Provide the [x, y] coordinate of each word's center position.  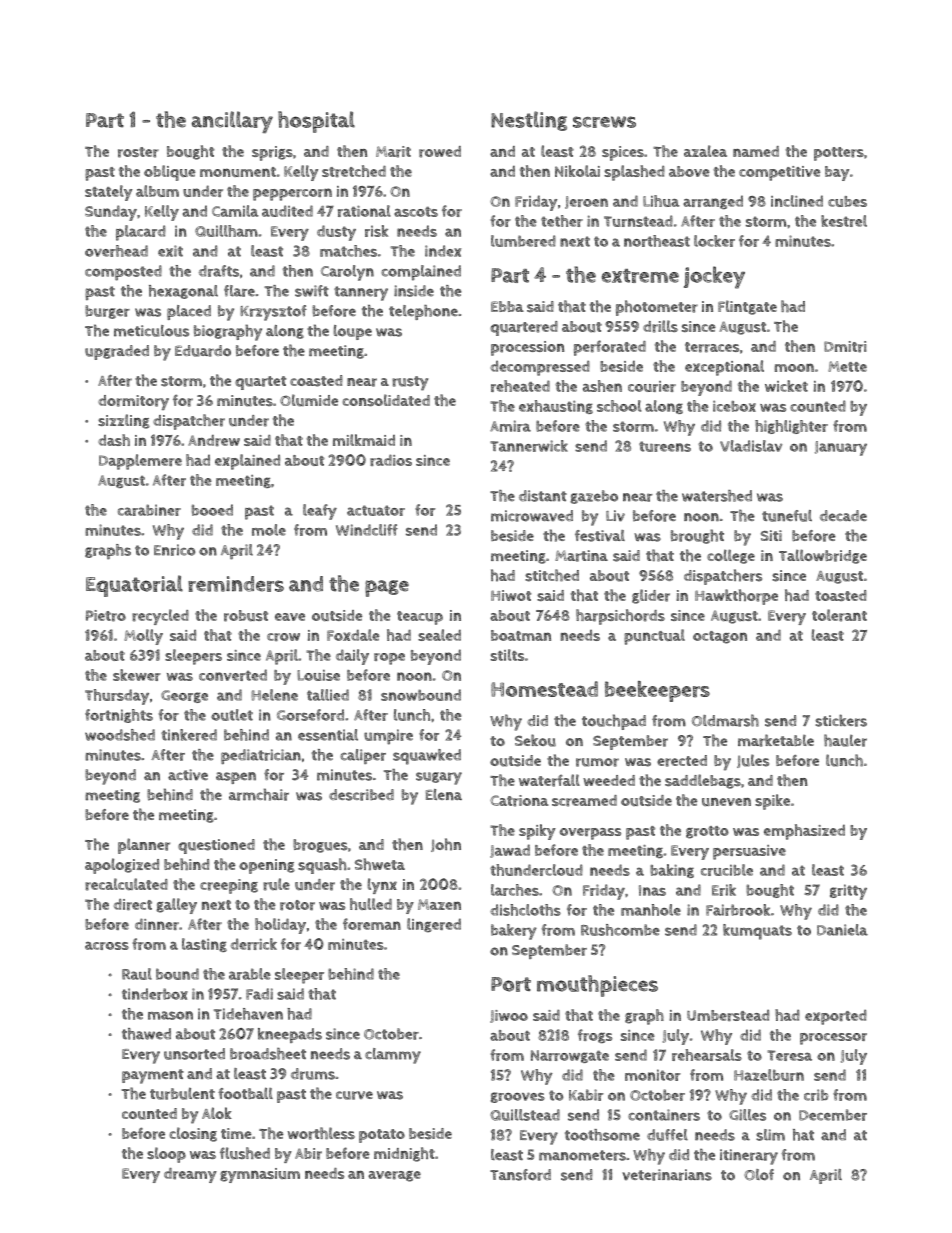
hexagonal [183, 292]
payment [153, 1076]
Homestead [544, 689]
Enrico [174, 550]
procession [527, 348]
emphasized [804, 832]
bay [837, 173]
